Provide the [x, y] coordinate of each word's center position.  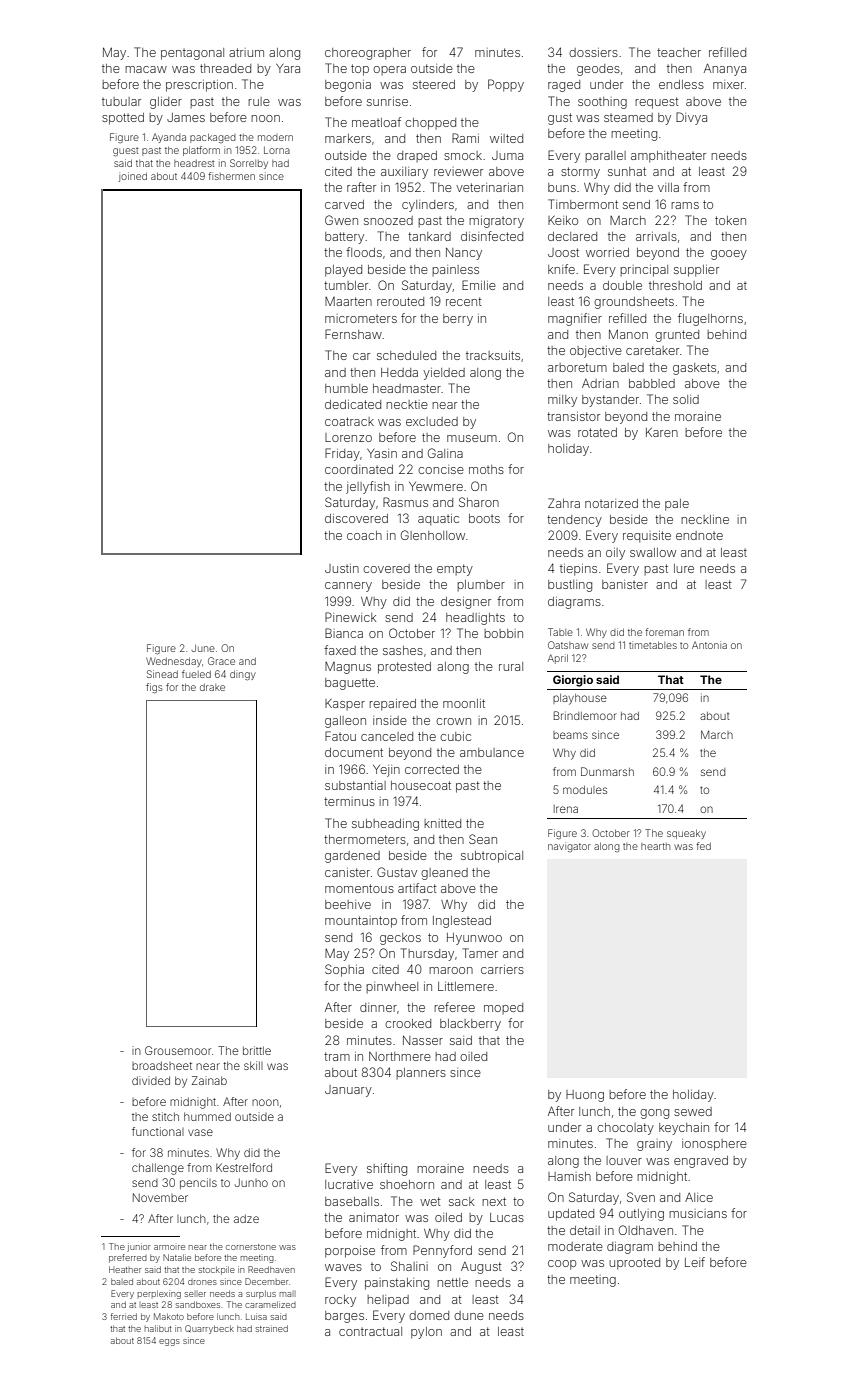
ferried [124, 1316]
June [203, 648]
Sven [641, 1197]
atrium [246, 52]
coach [364, 535]
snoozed [388, 220]
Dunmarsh [607, 771]
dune [469, 1315]
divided [151, 1080]
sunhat [627, 171]
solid [686, 399]
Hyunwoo [474, 939]
